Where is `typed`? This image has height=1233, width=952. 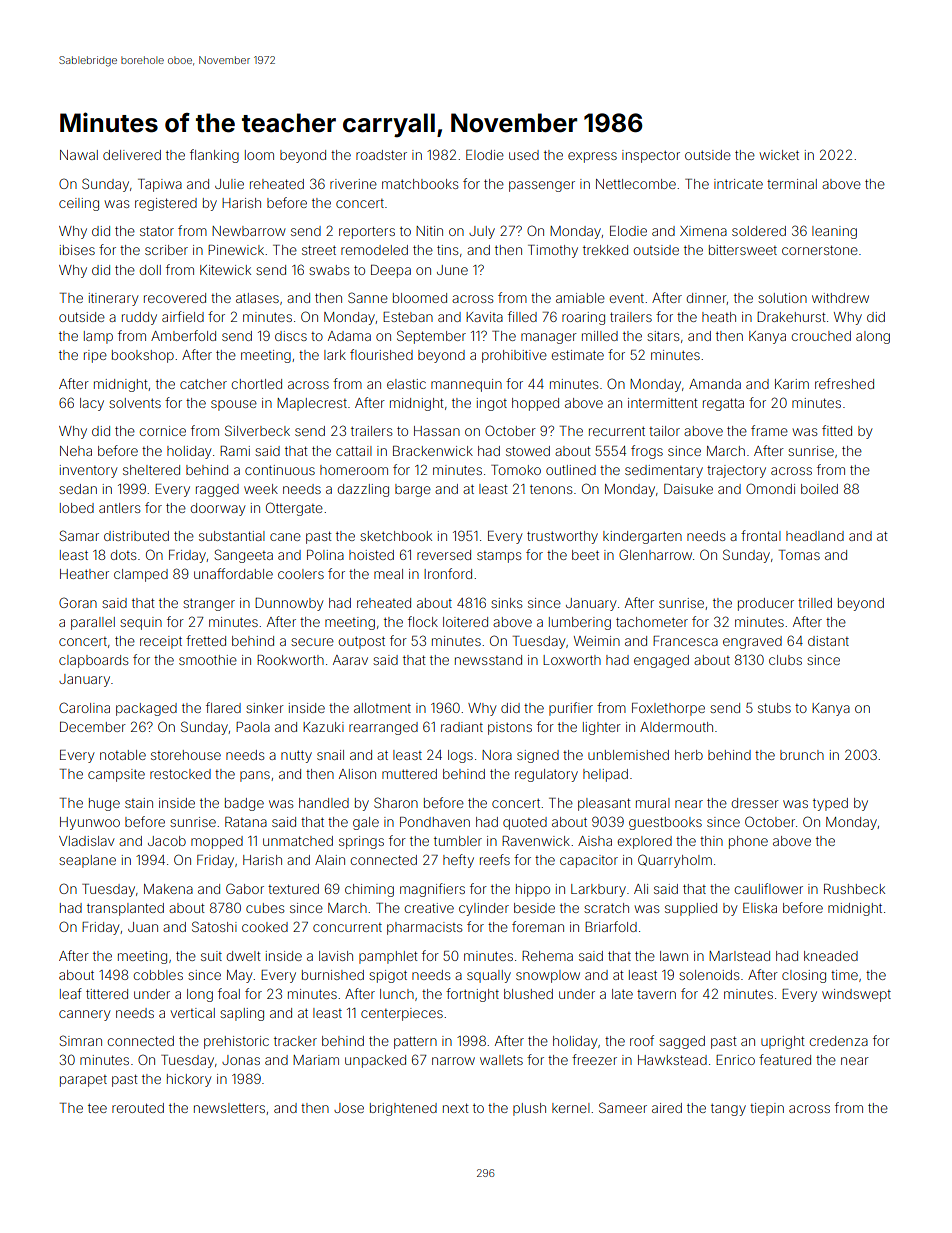
typed is located at coordinates (830, 804).
